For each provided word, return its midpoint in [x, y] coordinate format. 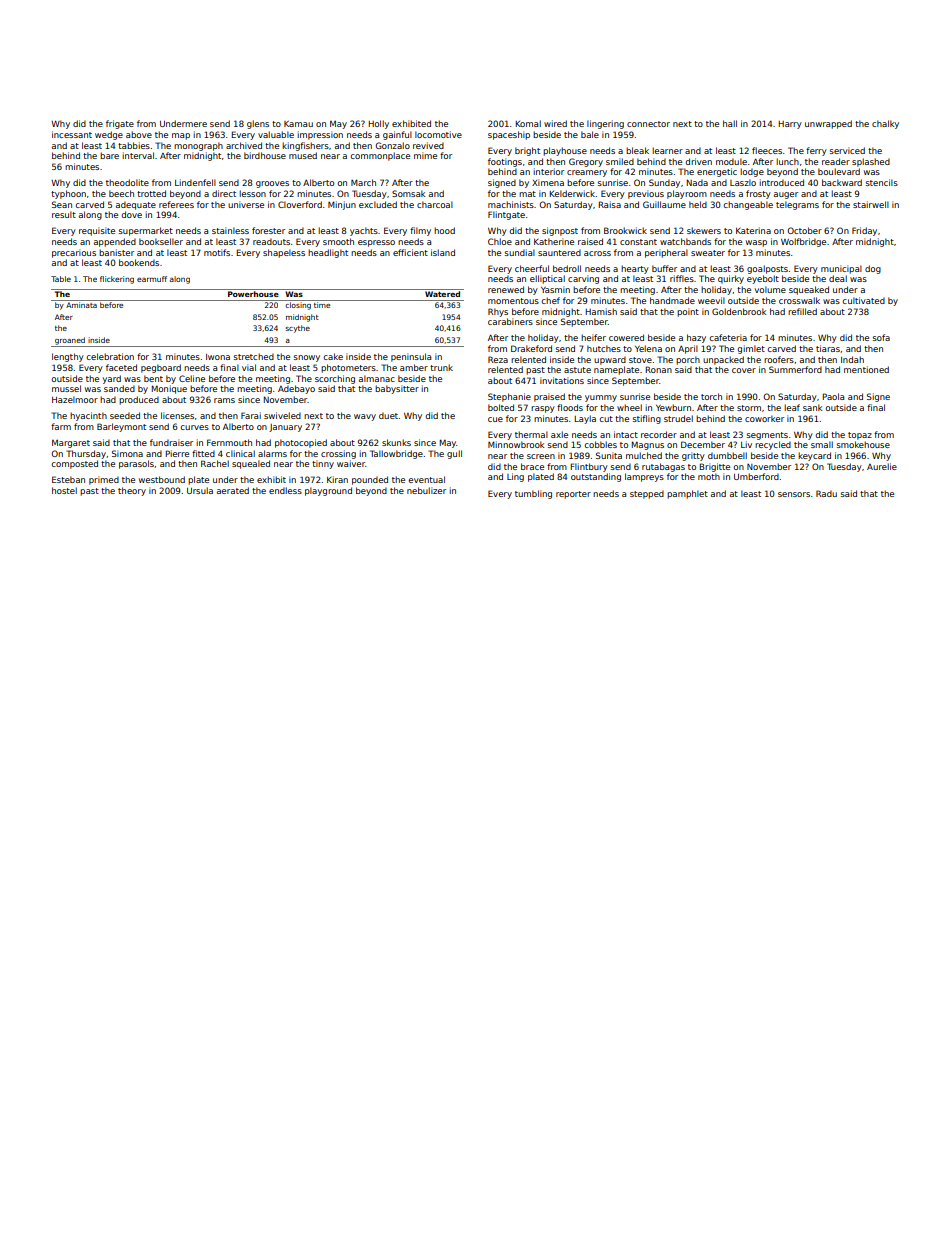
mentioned [866, 369]
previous [646, 194]
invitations [562, 380]
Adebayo [296, 389]
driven [698, 161]
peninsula [411, 357]
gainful [397, 135]
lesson [252, 193]
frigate [120, 124]
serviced [847, 150]
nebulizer [426, 490]
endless [285, 490]
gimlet [751, 349]
